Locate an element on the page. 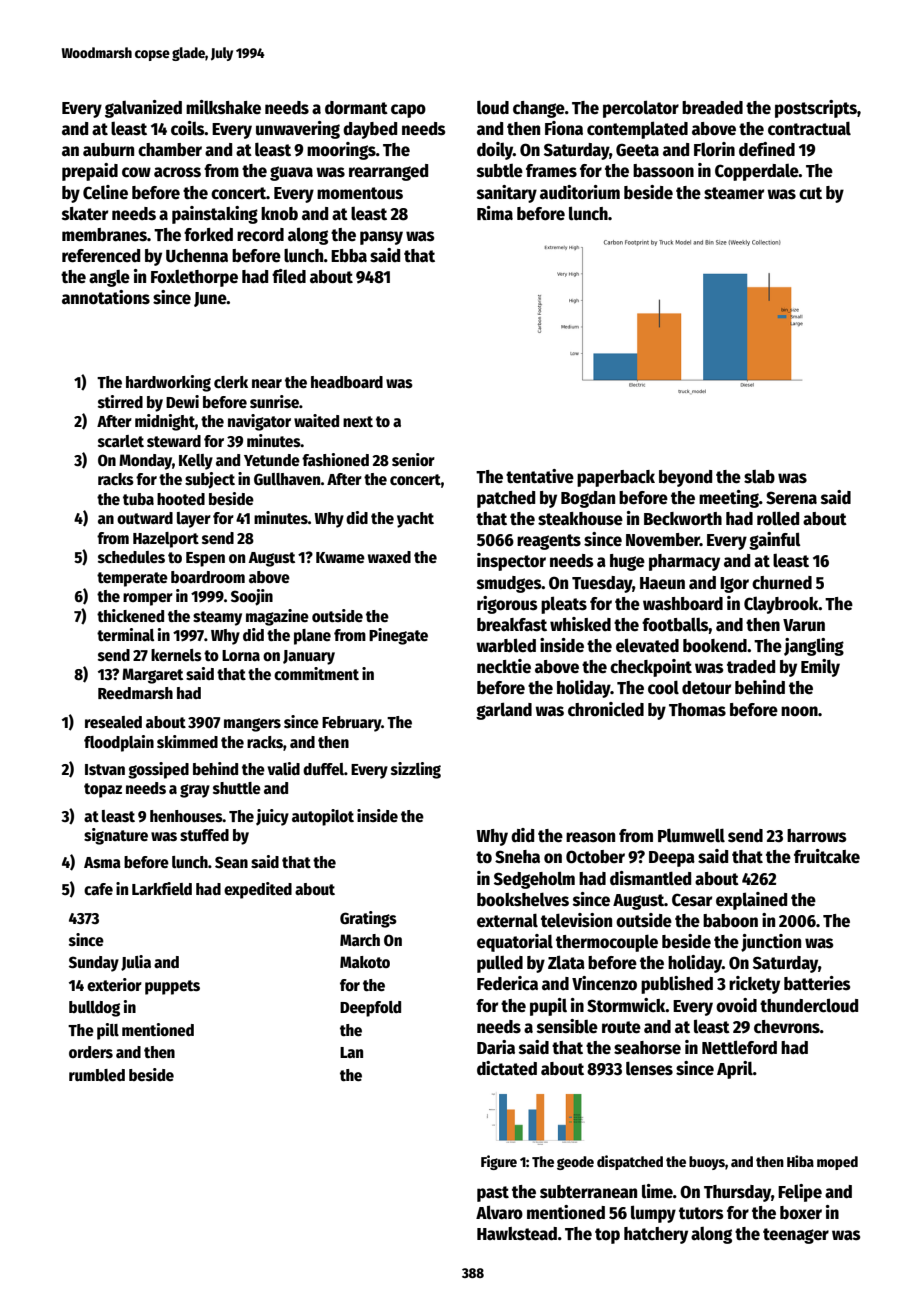  galvanized is located at coordinates (143, 109).
